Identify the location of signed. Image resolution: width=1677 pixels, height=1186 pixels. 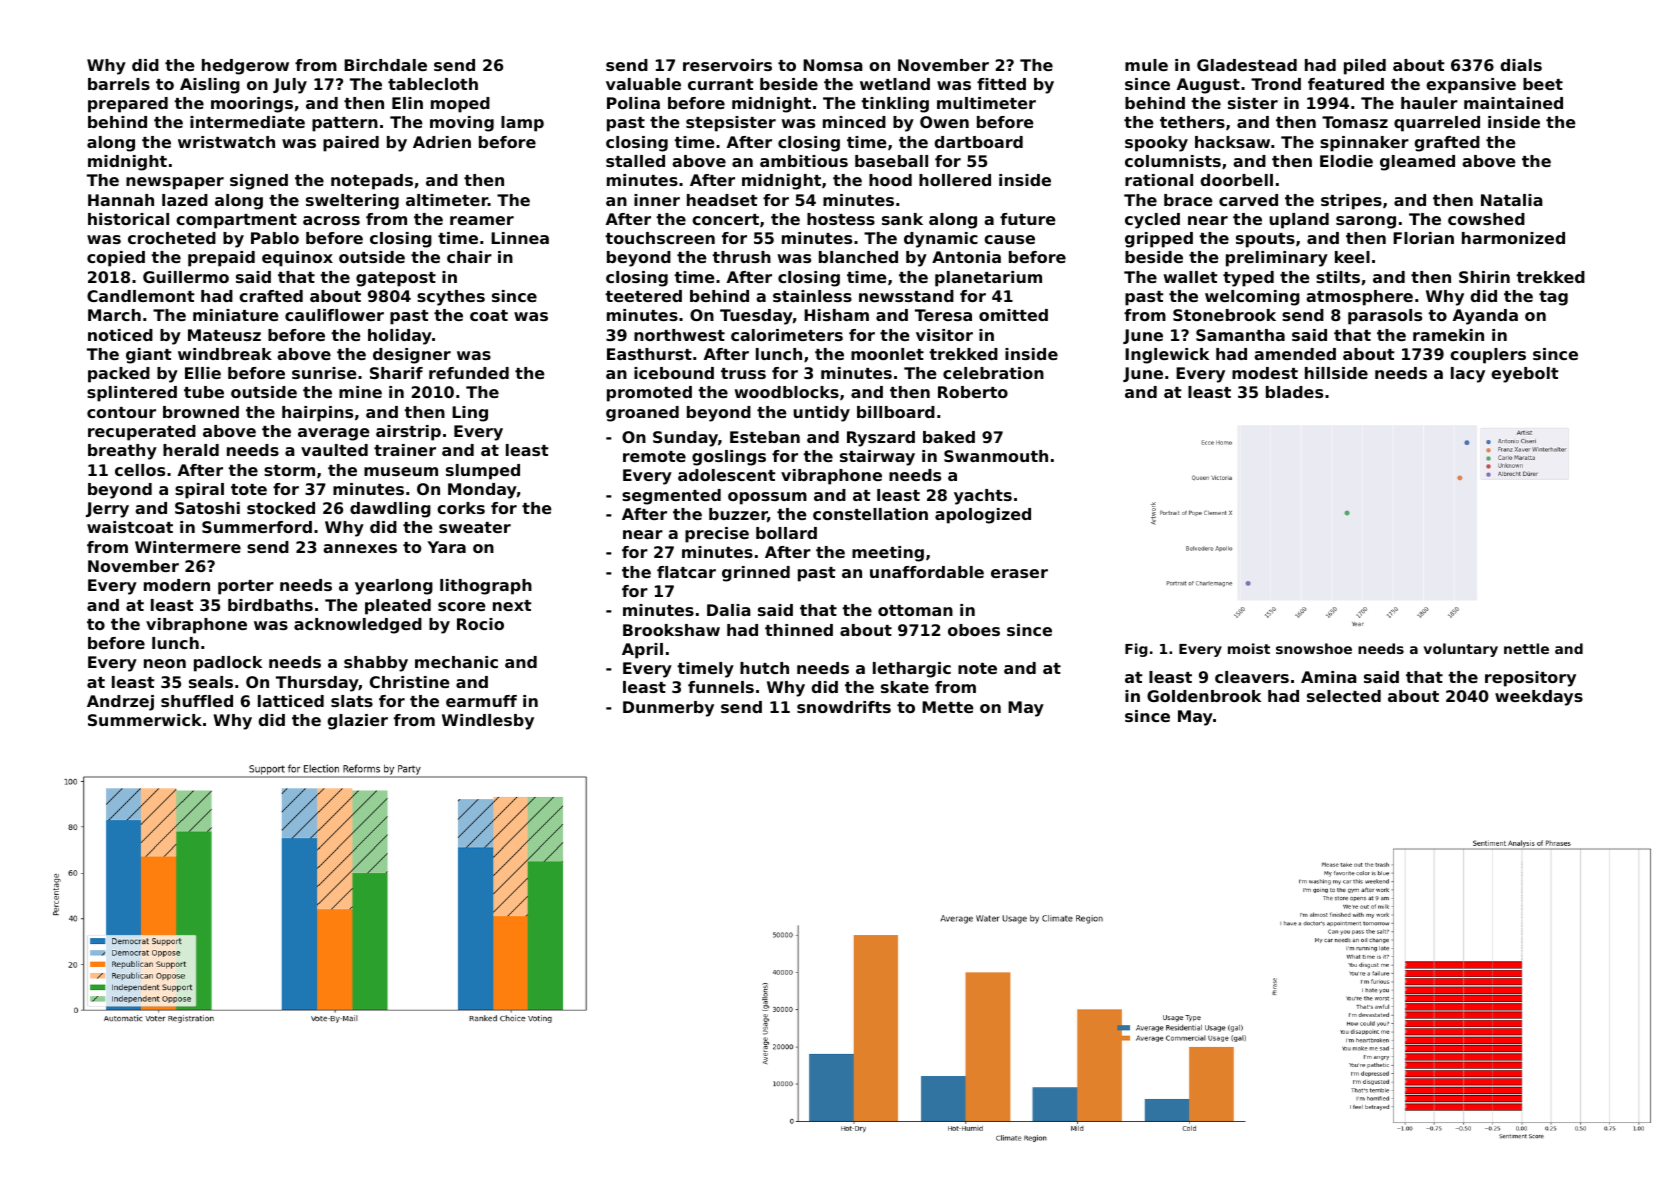
(259, 182).
